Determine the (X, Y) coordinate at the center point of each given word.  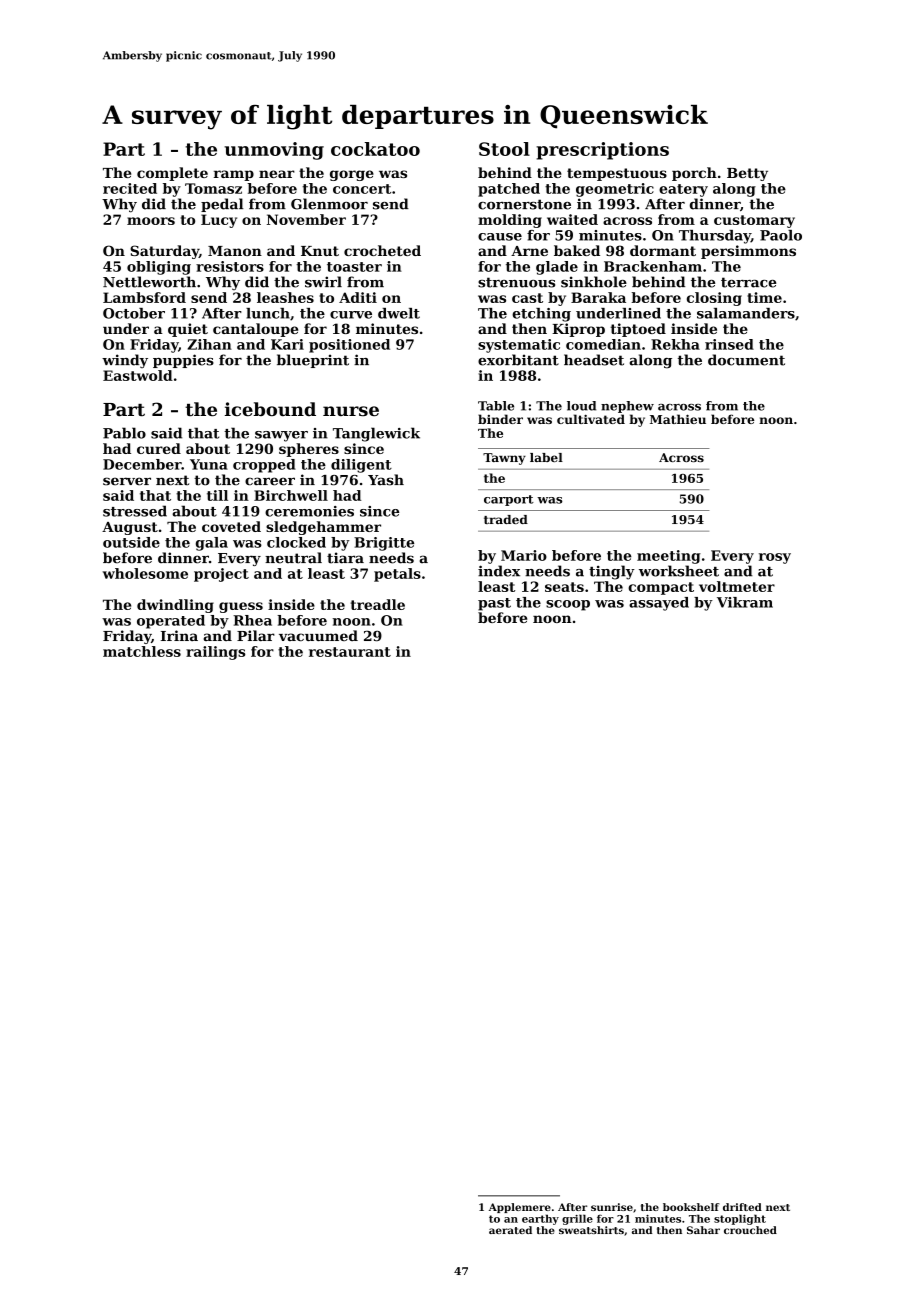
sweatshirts (591, 1230)
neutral (293, 558)
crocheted (382, 250)
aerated (510, 1230)
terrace (748, 282)
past (494, 604)
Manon (235, 251)
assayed (659, 604)
